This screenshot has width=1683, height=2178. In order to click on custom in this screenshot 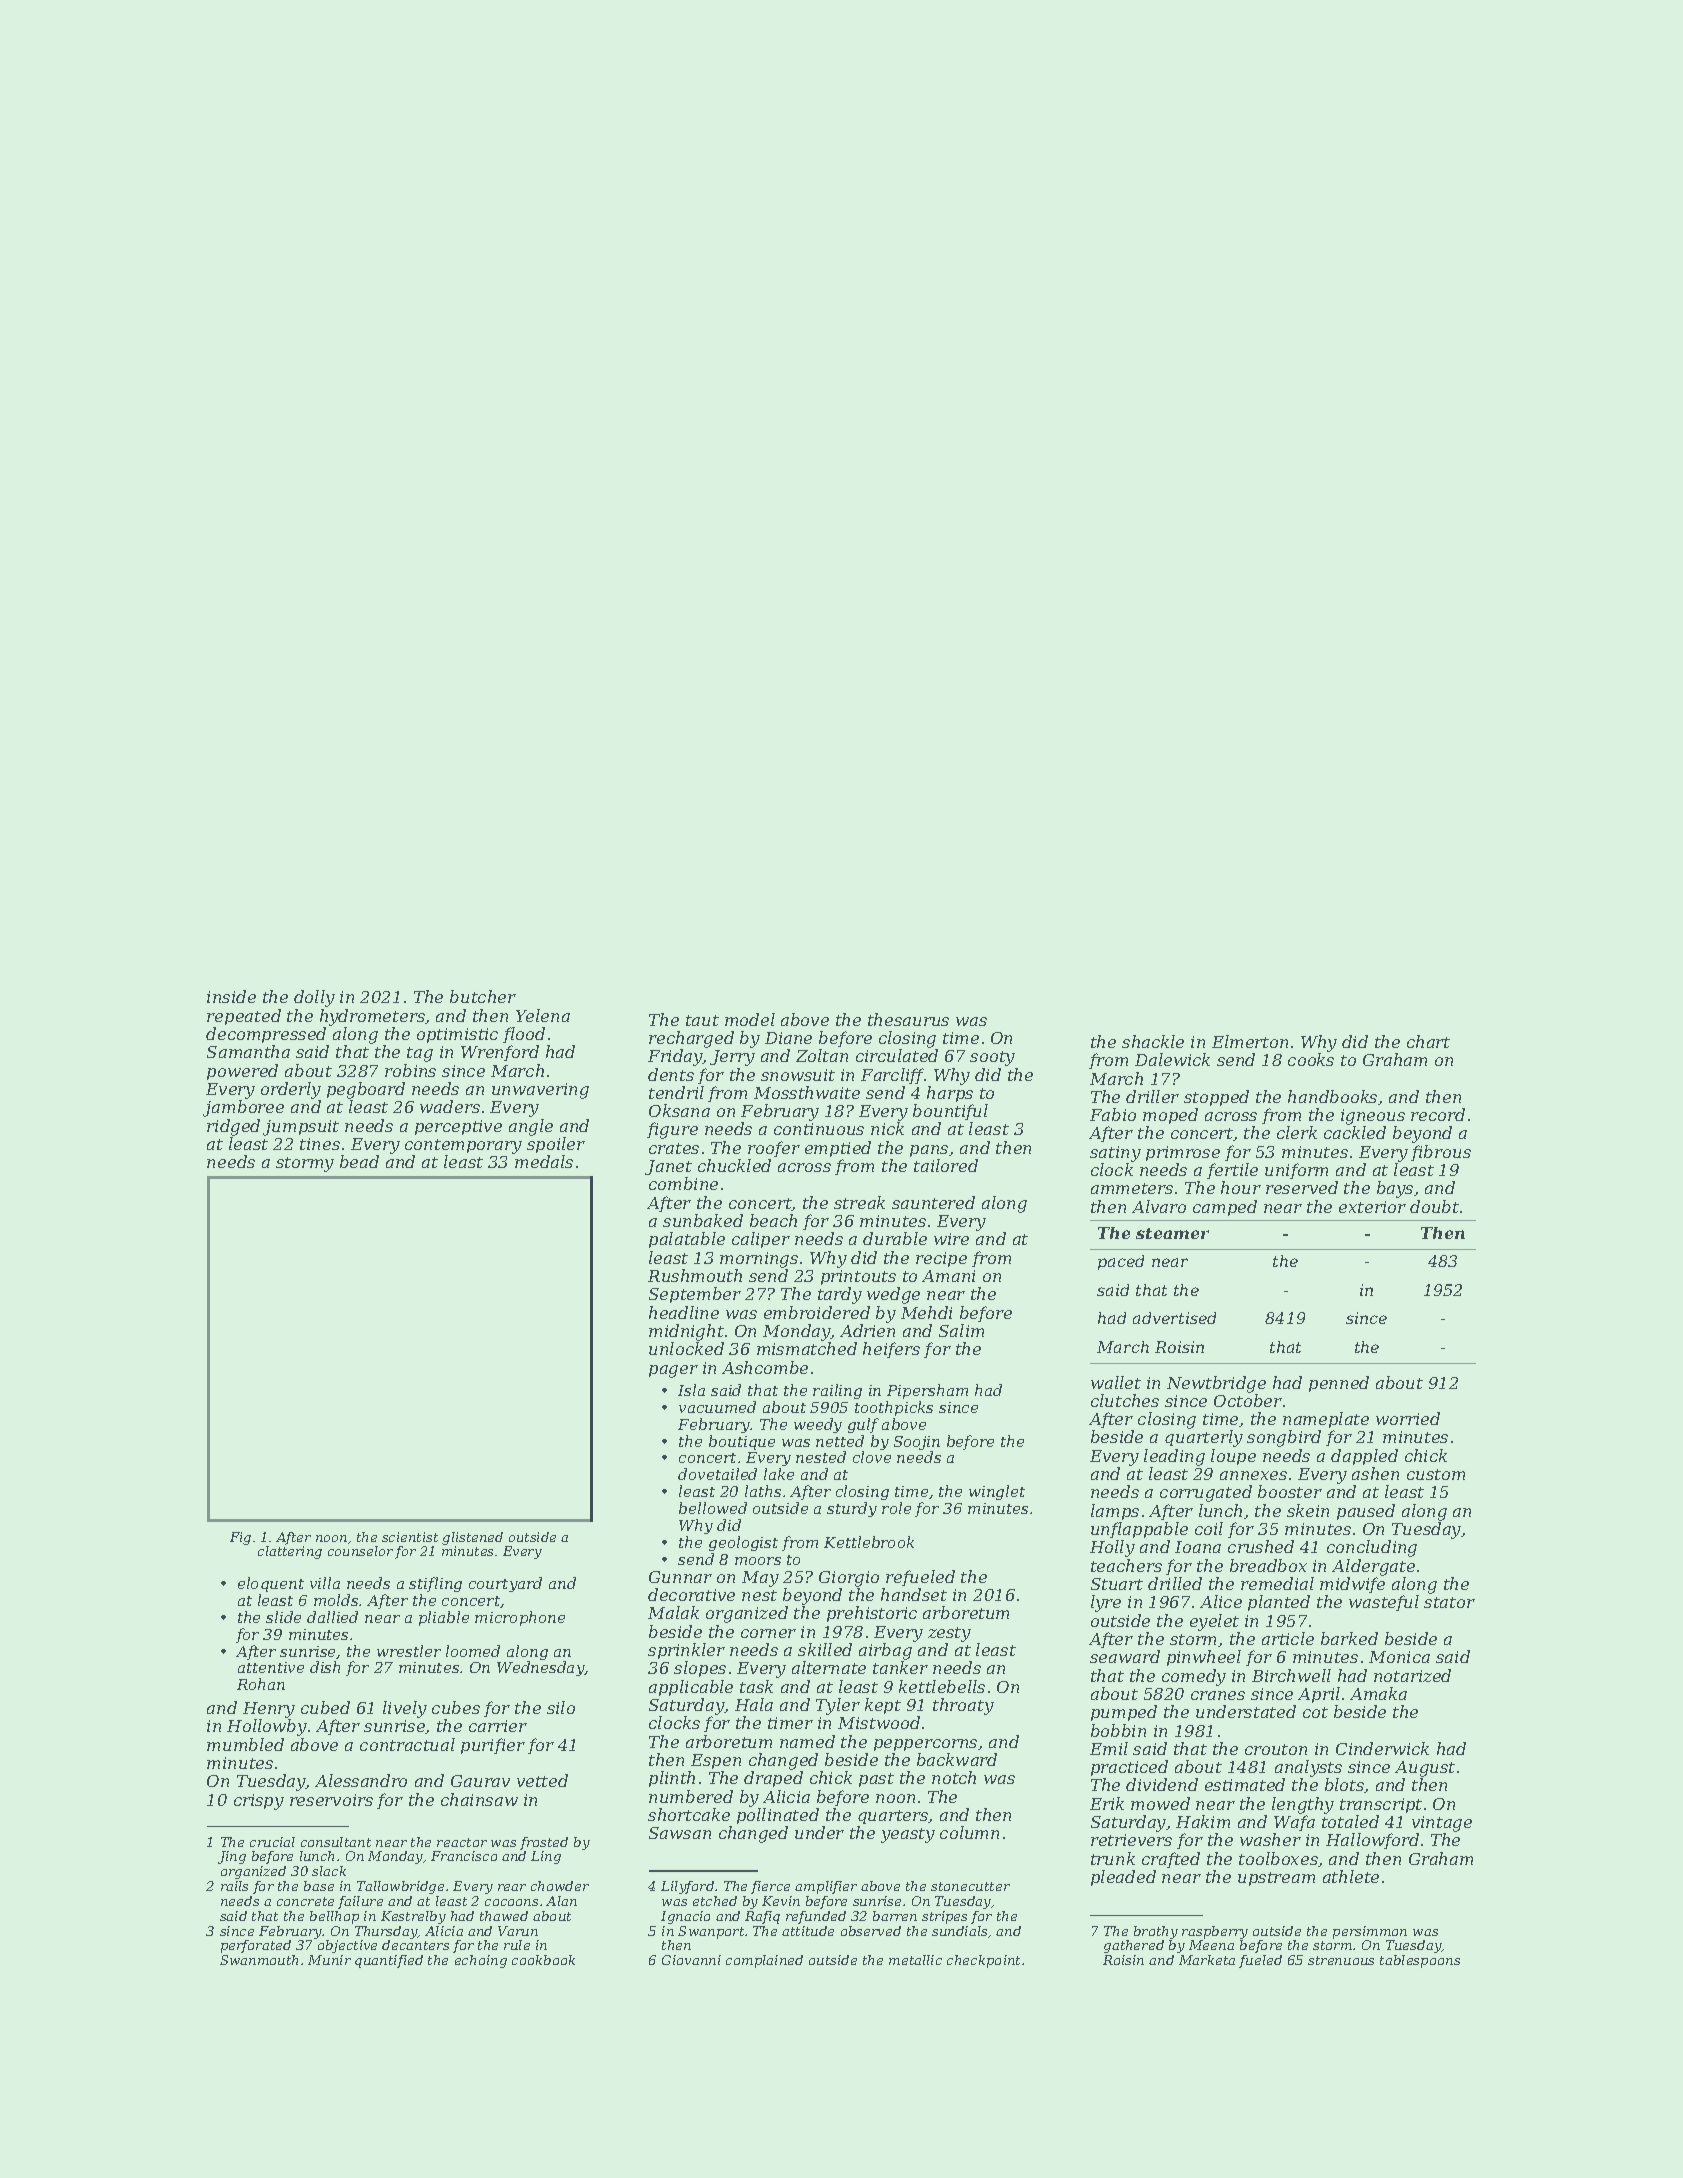, I will do `click(1436, 1474)`.
